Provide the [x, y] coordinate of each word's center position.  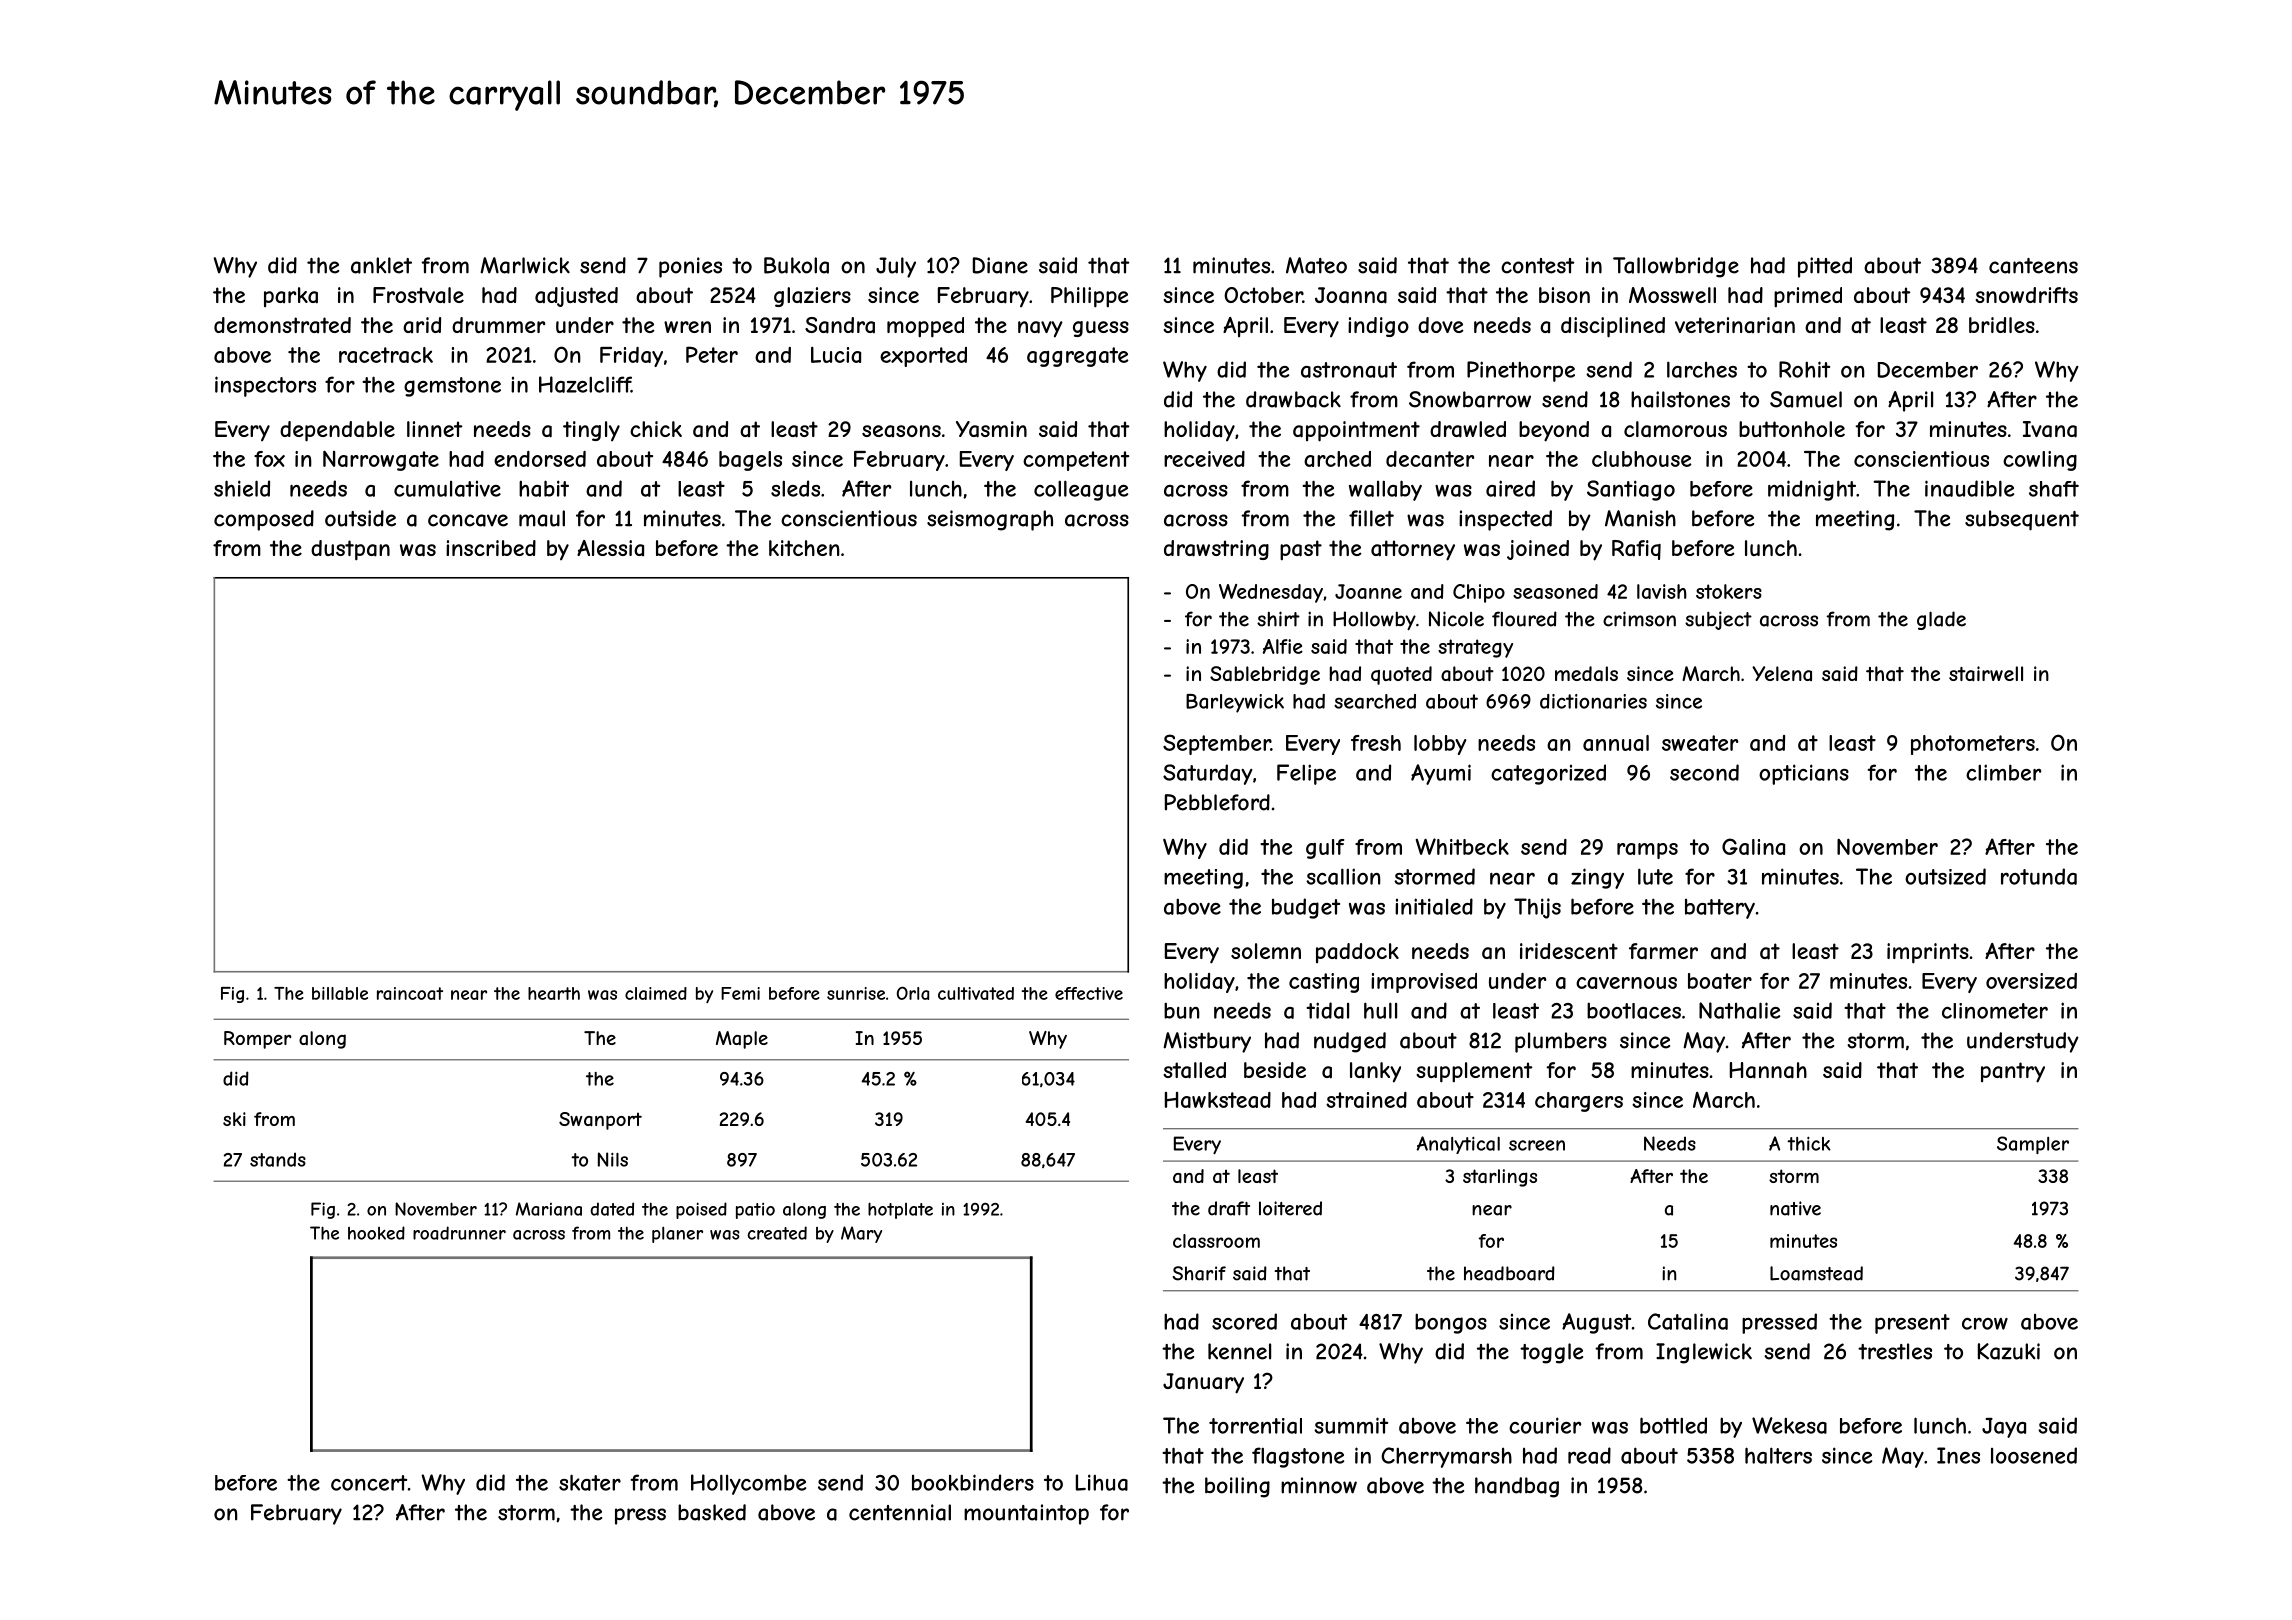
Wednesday [1271, 593]
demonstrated [282, 325]
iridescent [1569, 951]
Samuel [1806, 399]
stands [278, 1159]
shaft [2054, 489]
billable [340, 993]
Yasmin [991, 429]
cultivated [976, 993]
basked [712, 1512]
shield [242, 488]
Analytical [1458, 1145]
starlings [1500, 1178]
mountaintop [1026, 1514]
